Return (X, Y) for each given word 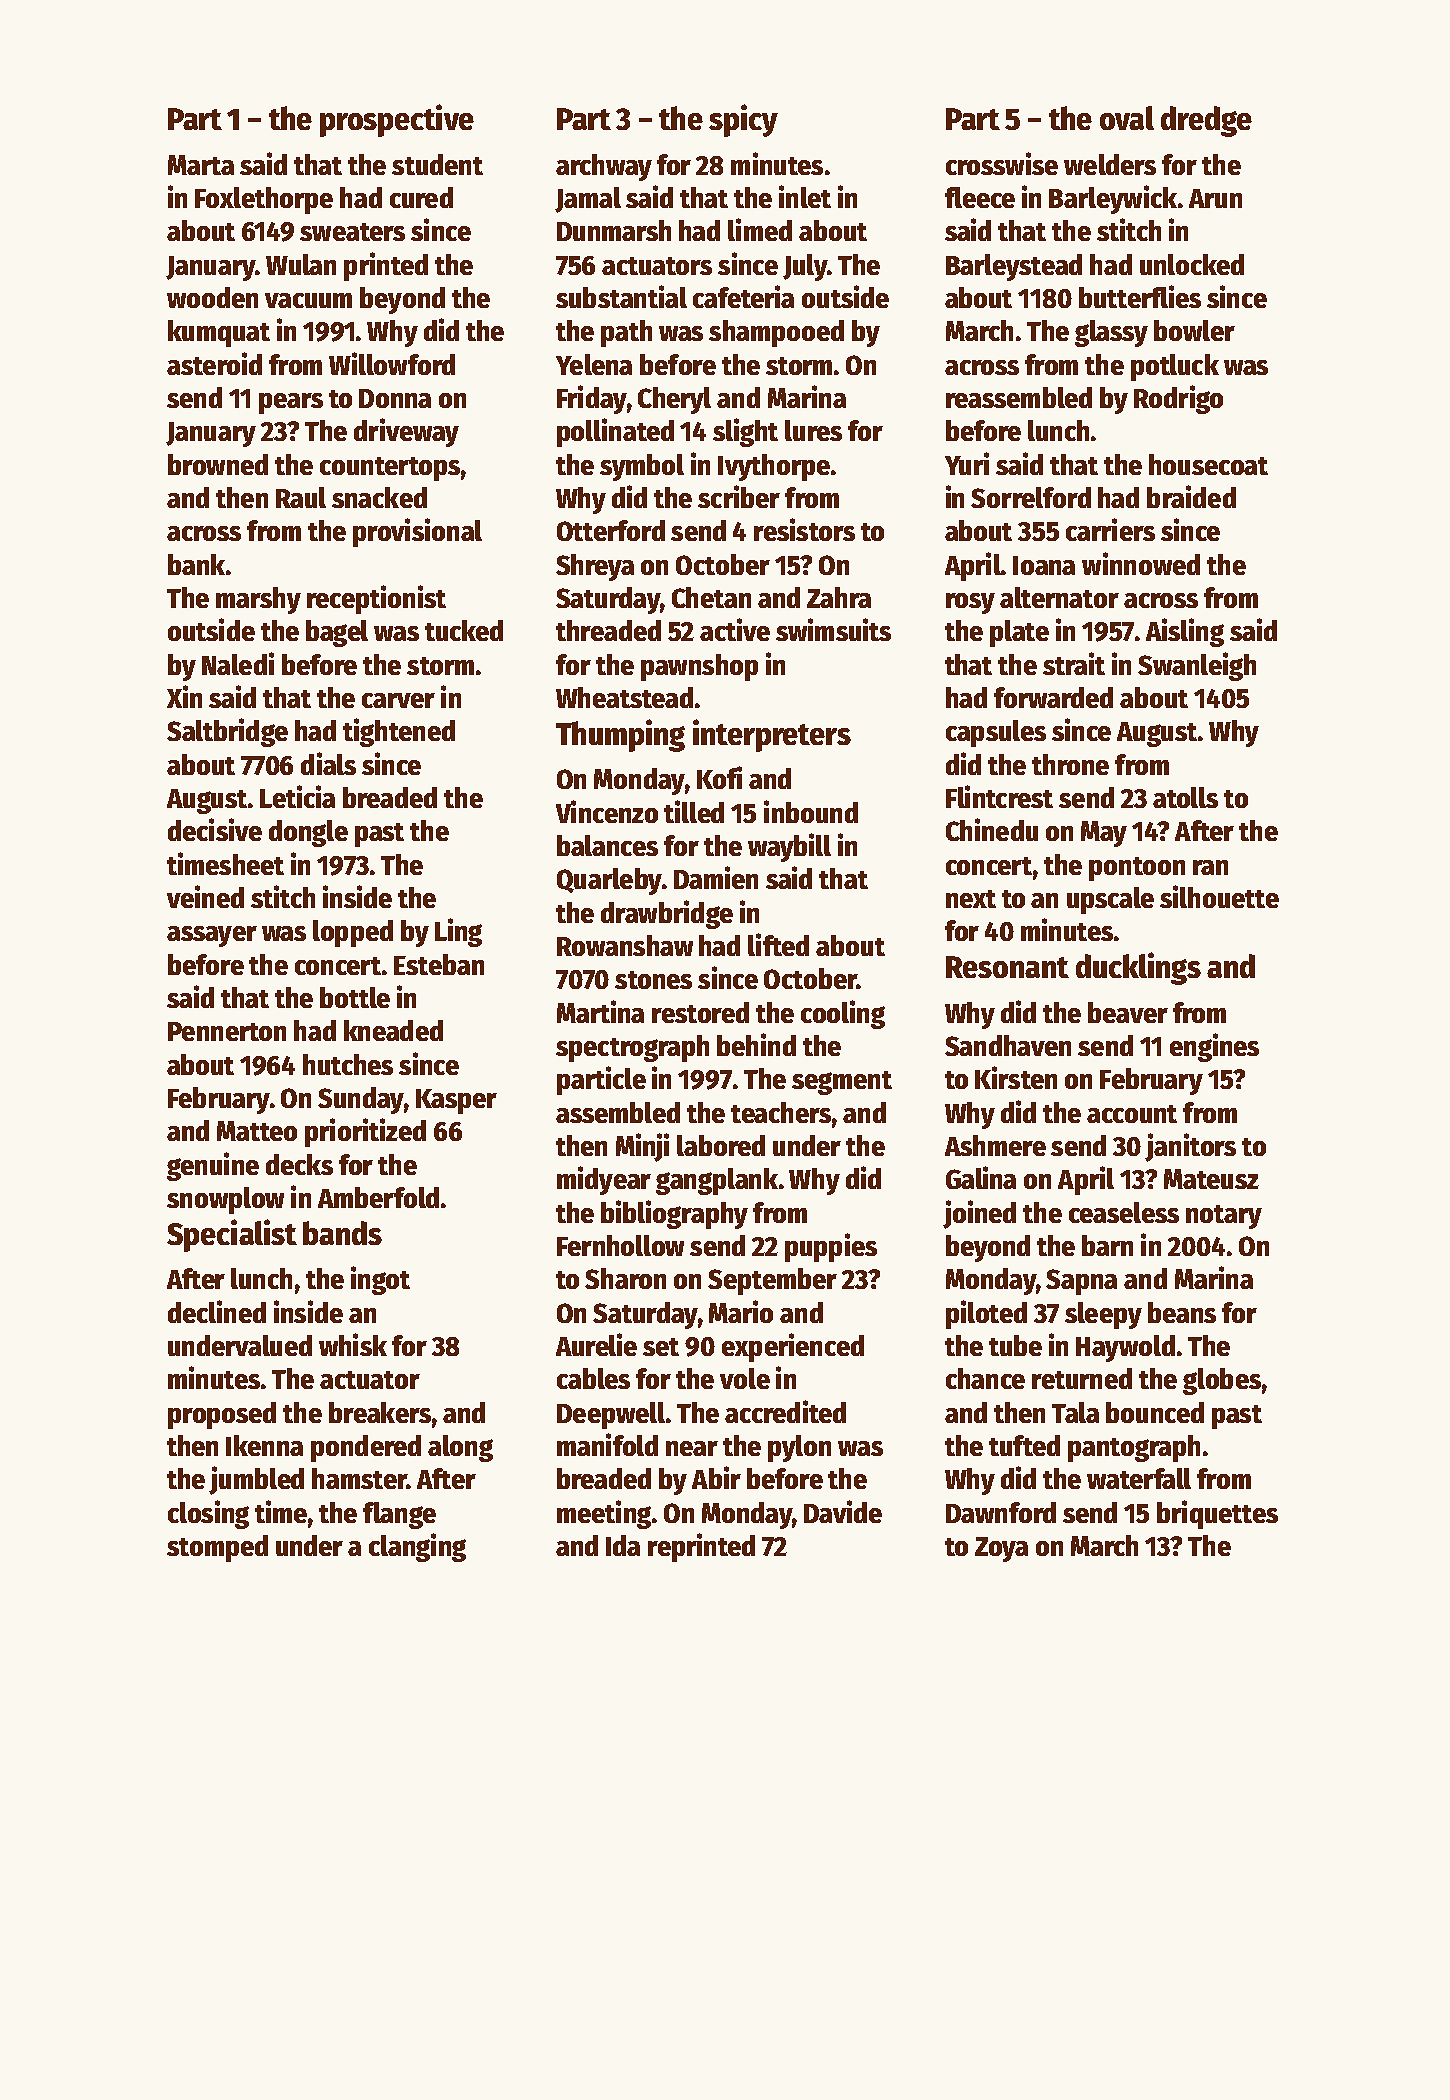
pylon (799, 1448)
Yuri (967, 463)
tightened (399, 732)
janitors (1190, 1147)
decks (299, 1164)
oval (1127, 118)
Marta (201, 165)
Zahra (839, 597)
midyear (604, 1180)
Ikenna (264, 1445)
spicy (743, 120)
